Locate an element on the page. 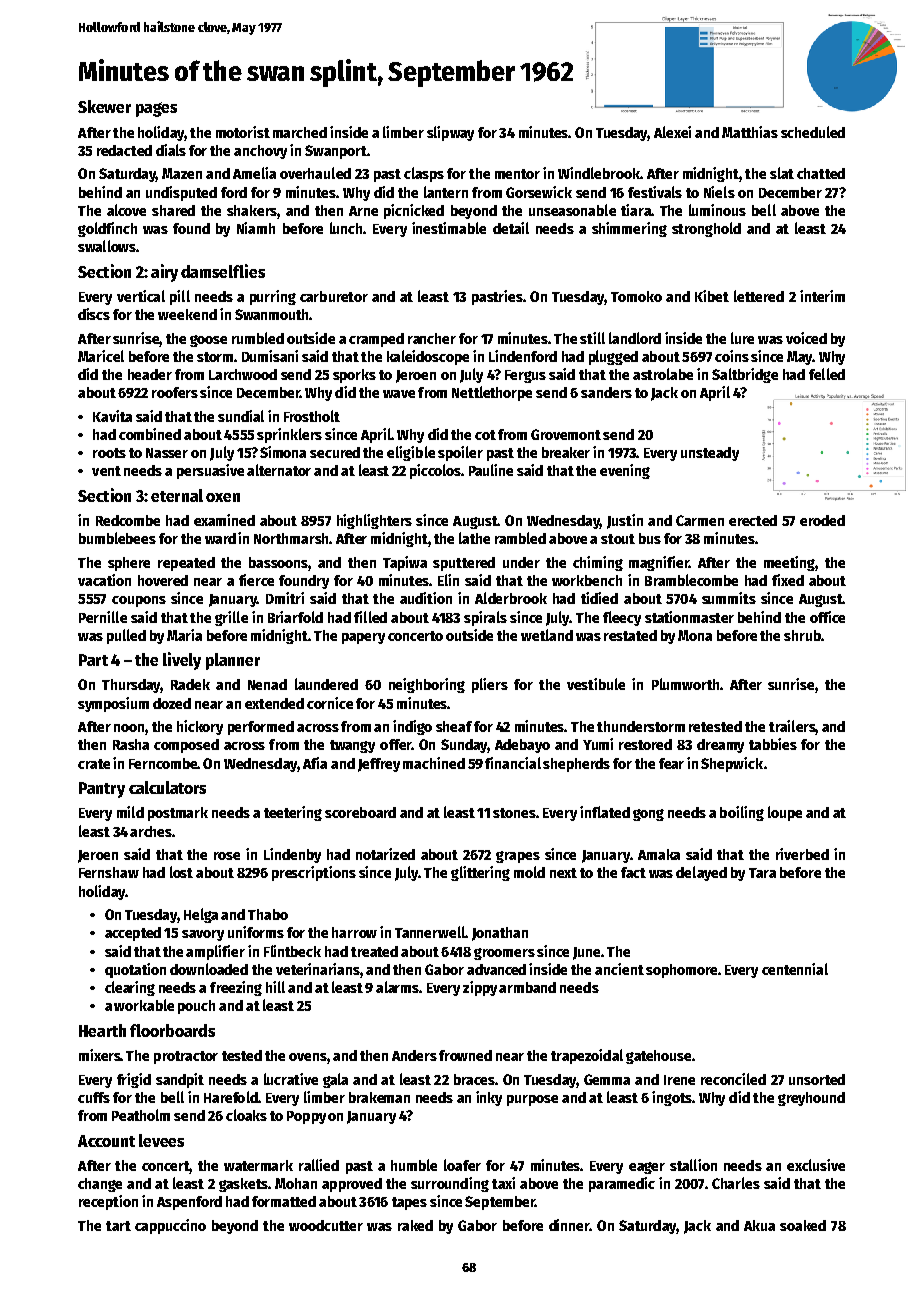 This page has height=1308, width=924. shepherds is located at coordinates (576, 765).
